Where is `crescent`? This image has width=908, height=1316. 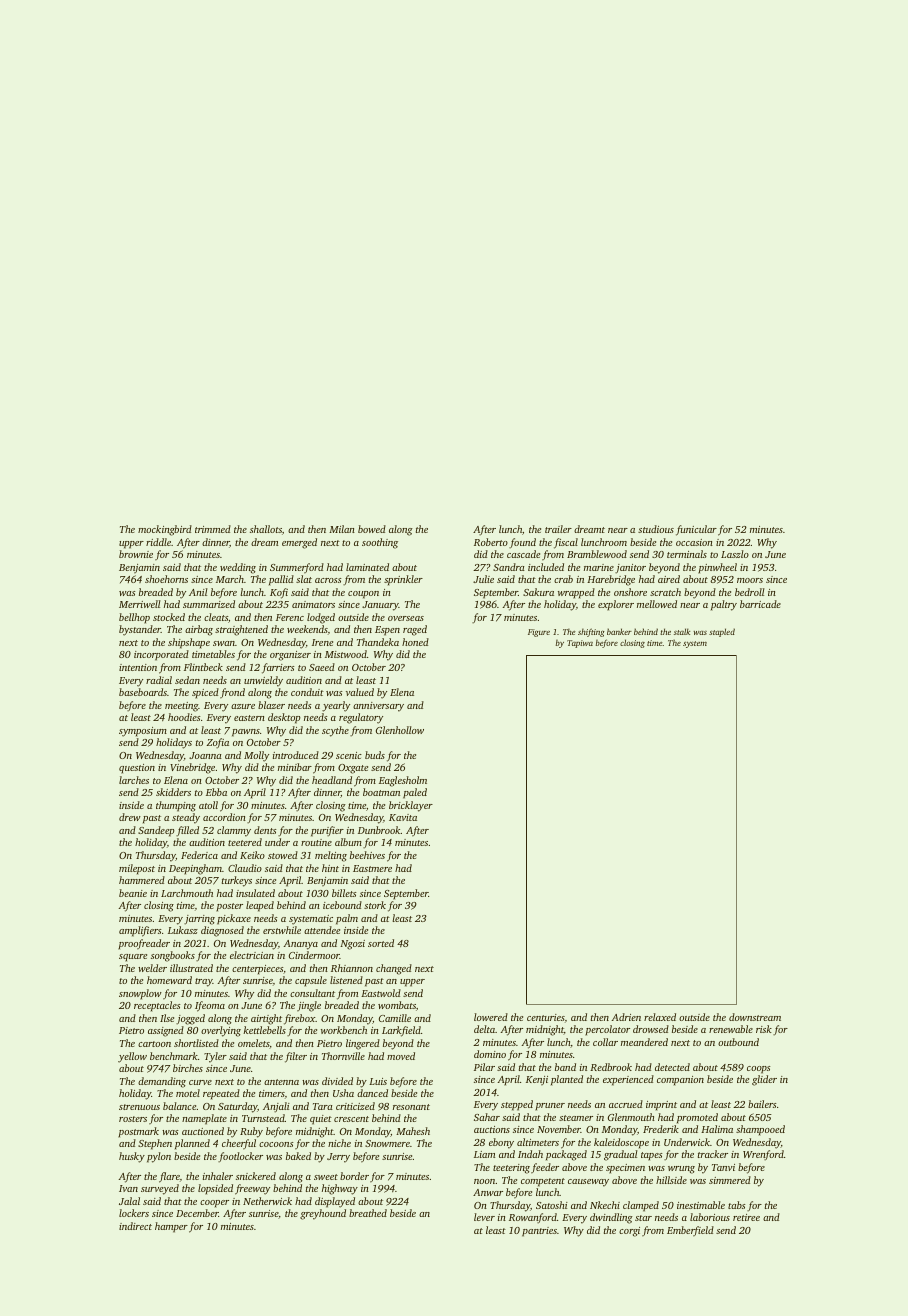
crescent is located at coordinates (351, 1119).
